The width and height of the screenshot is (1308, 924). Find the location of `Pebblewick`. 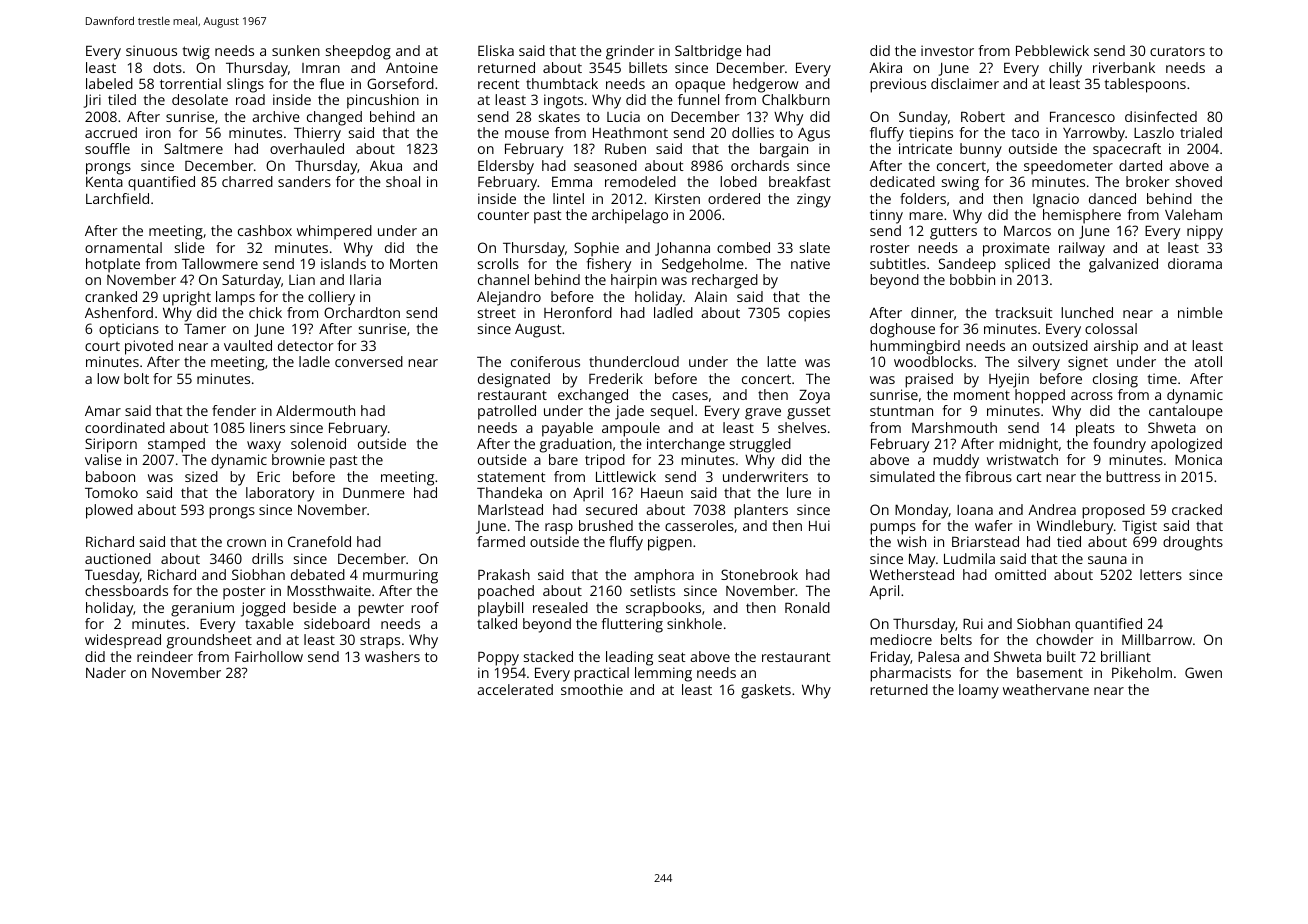

Pebblewick is located at coordinates (1052, 50).
